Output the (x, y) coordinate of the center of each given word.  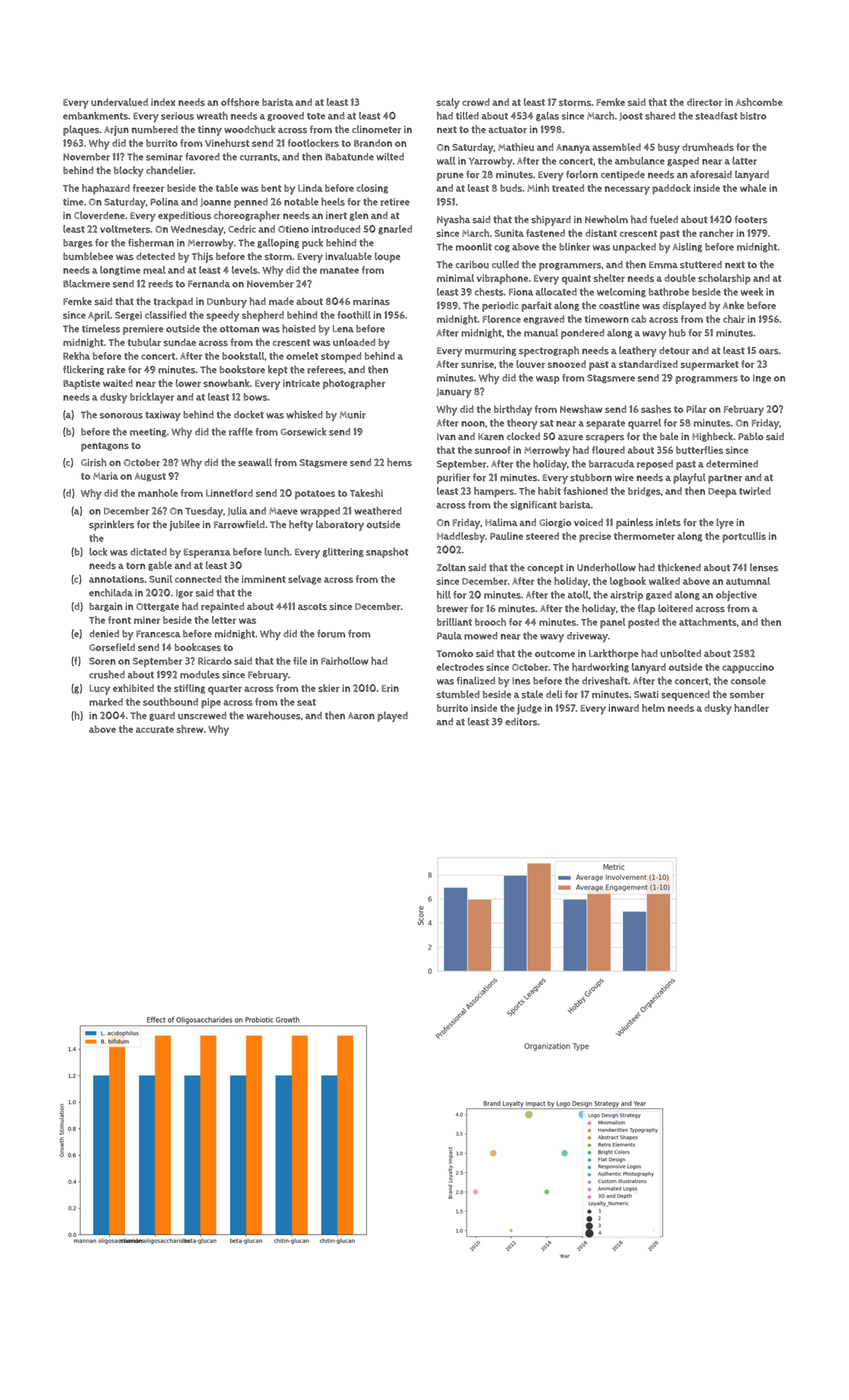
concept (545, 569)
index (163, 102)
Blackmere (86, 284)
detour (674, 351)
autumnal (748, 581)
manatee (339, 270)
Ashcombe (759, 102)
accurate (155, 729)
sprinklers (111, 525)
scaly (448, 103)
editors (521, 722)
